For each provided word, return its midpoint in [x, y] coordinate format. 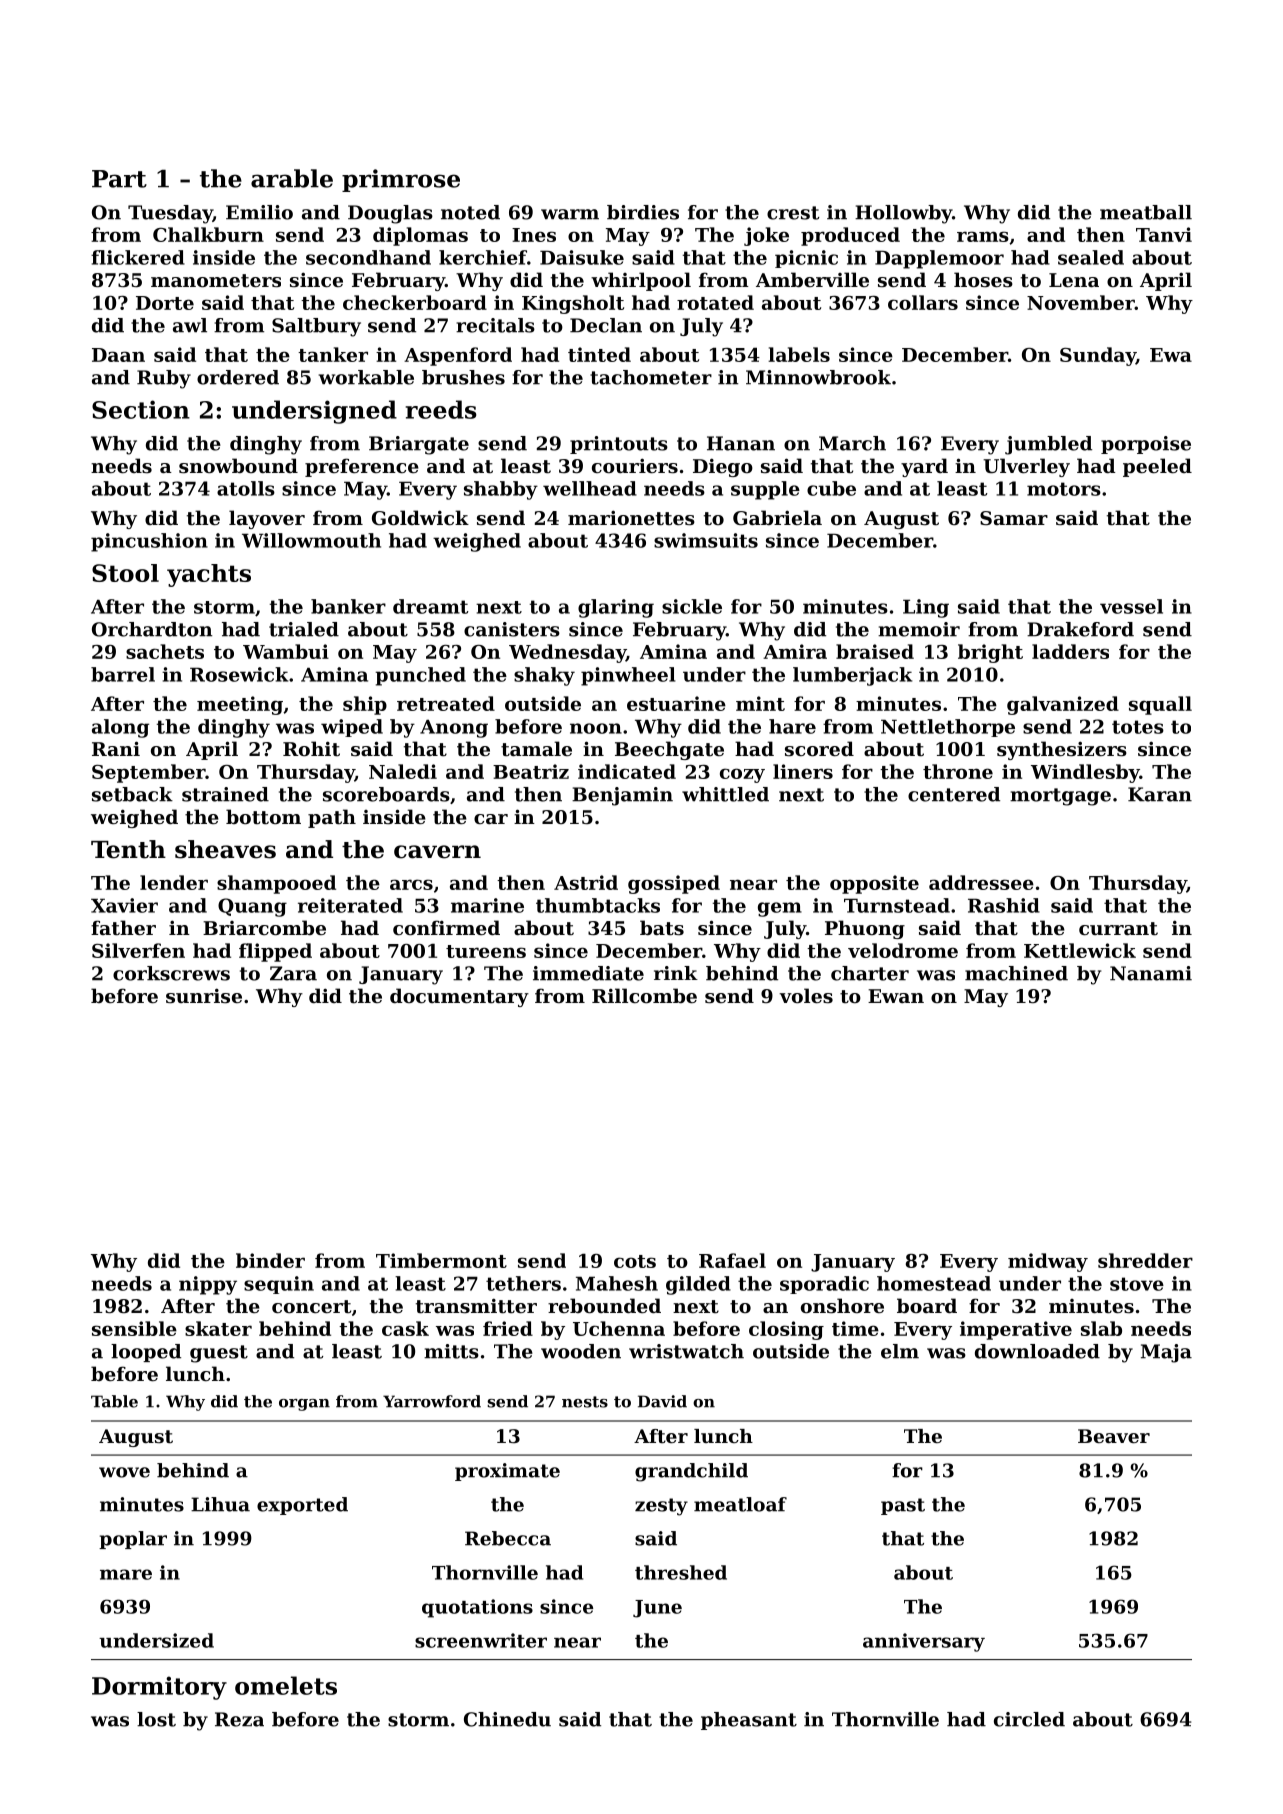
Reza [239, 1719]
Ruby [164, 379]
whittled [725, 794]
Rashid [1004, 905]
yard [924, 467]
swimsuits [706, 540]
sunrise [204, 996]
